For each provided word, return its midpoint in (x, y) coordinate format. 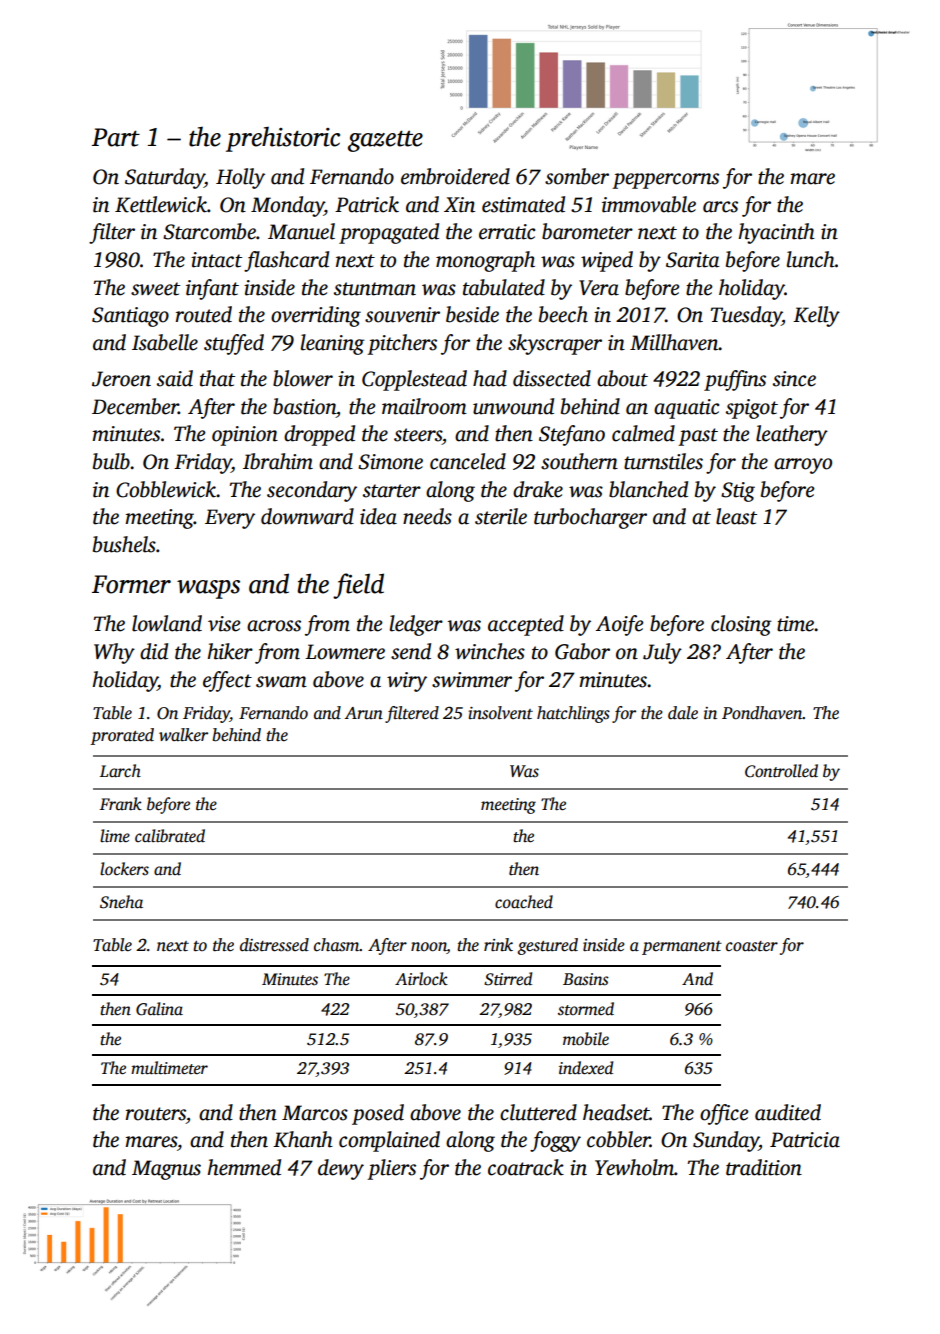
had (490, 378)
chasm (337, 945)
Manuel (301, 231)
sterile (501, 516)
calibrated (170, 835)
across (274, 626)
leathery (792, 435)
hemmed (244, 1167)
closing (741, 625)
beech (563, 314)
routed (204, 314)
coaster (752, 946)
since (794, 379)
